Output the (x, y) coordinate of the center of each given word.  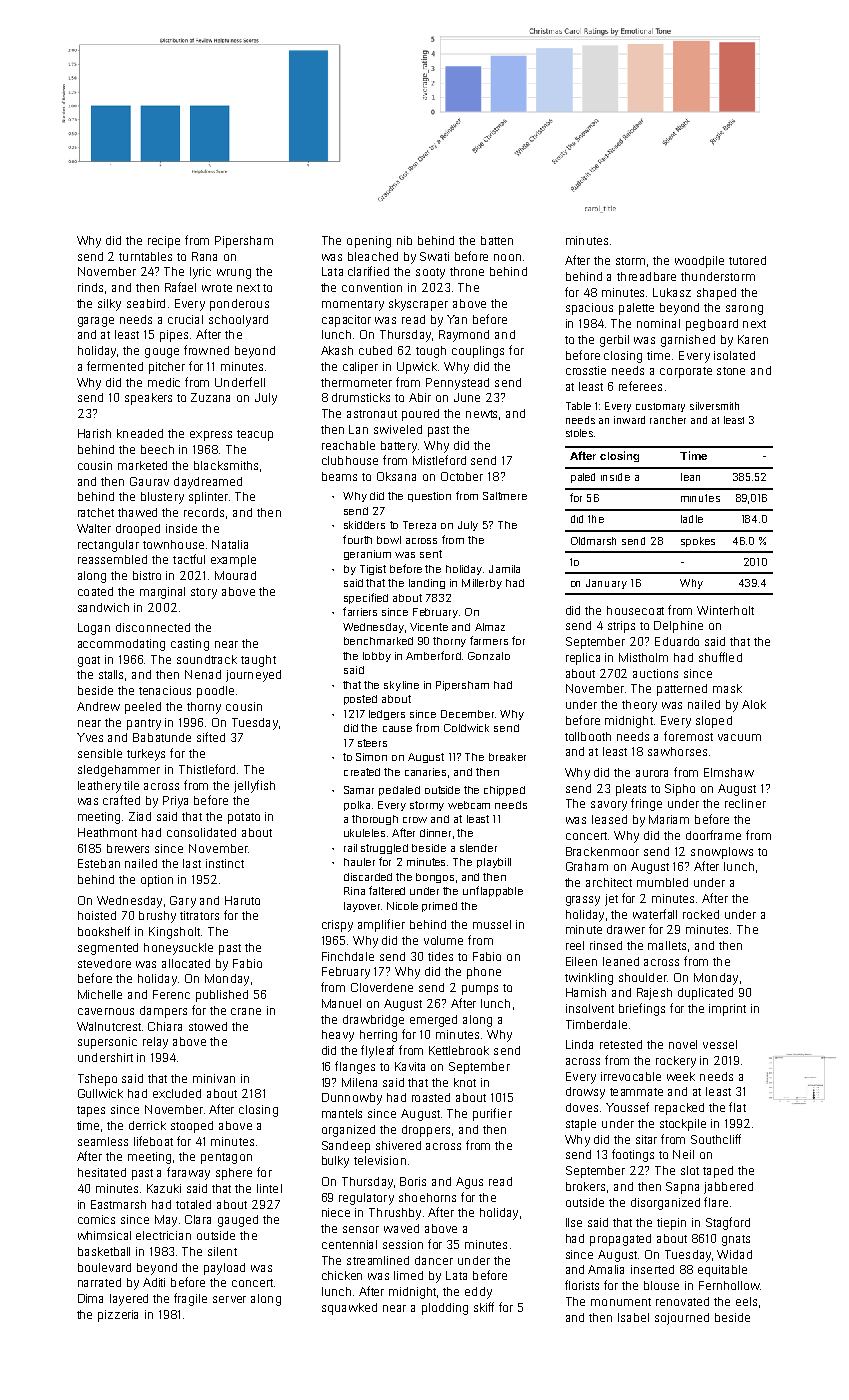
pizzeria (118, 1316)
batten (497, 240)
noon (507, 257)
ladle (692, 519)
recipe (164, 242)
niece (336, 1212)
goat (89, 661)
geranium (367, 555)
